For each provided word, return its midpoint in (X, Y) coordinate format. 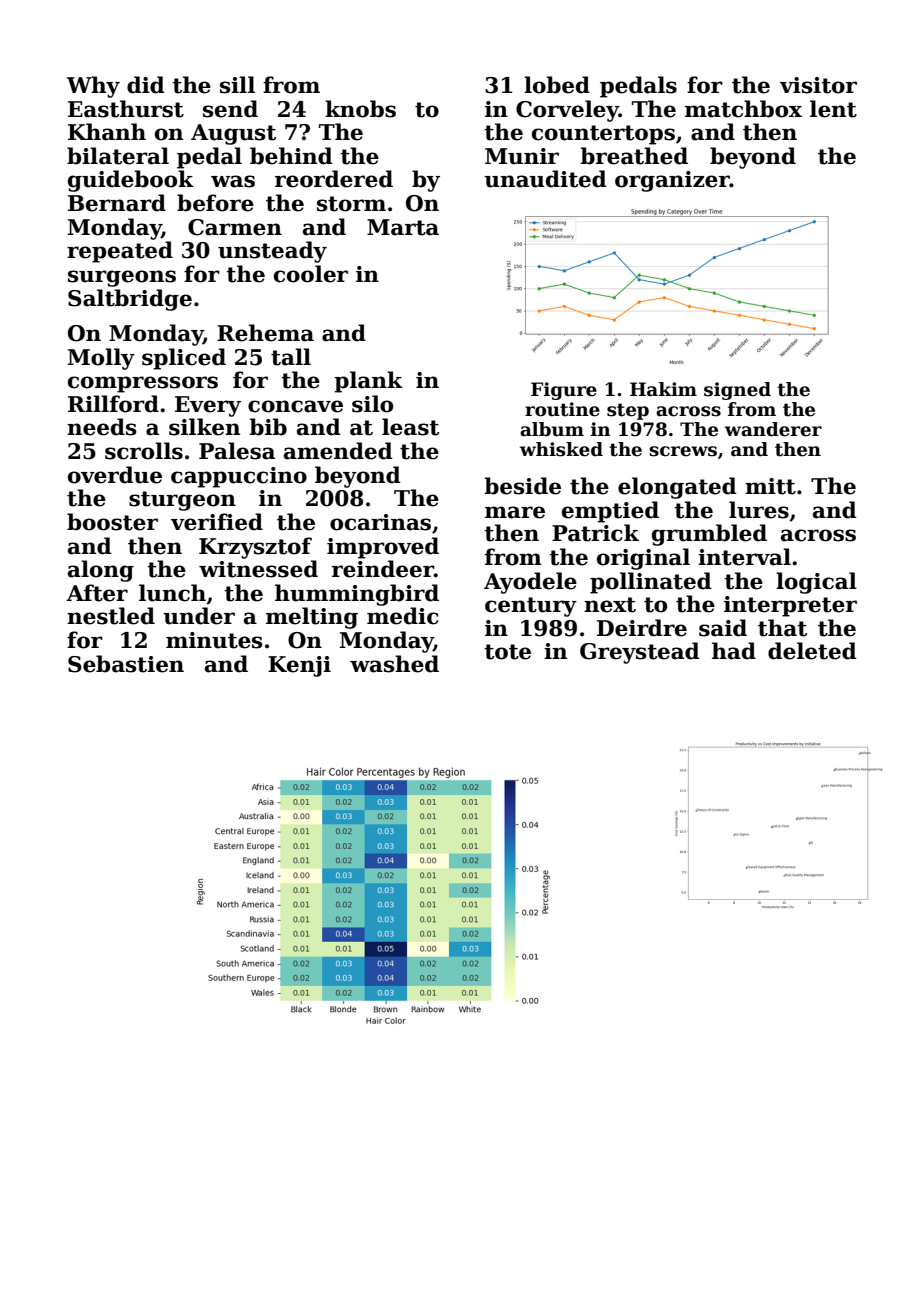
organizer (672, 181)
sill (237, 85)
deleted (812, 651)
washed (394, 664)
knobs (360, 109)
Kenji (299, 666)
